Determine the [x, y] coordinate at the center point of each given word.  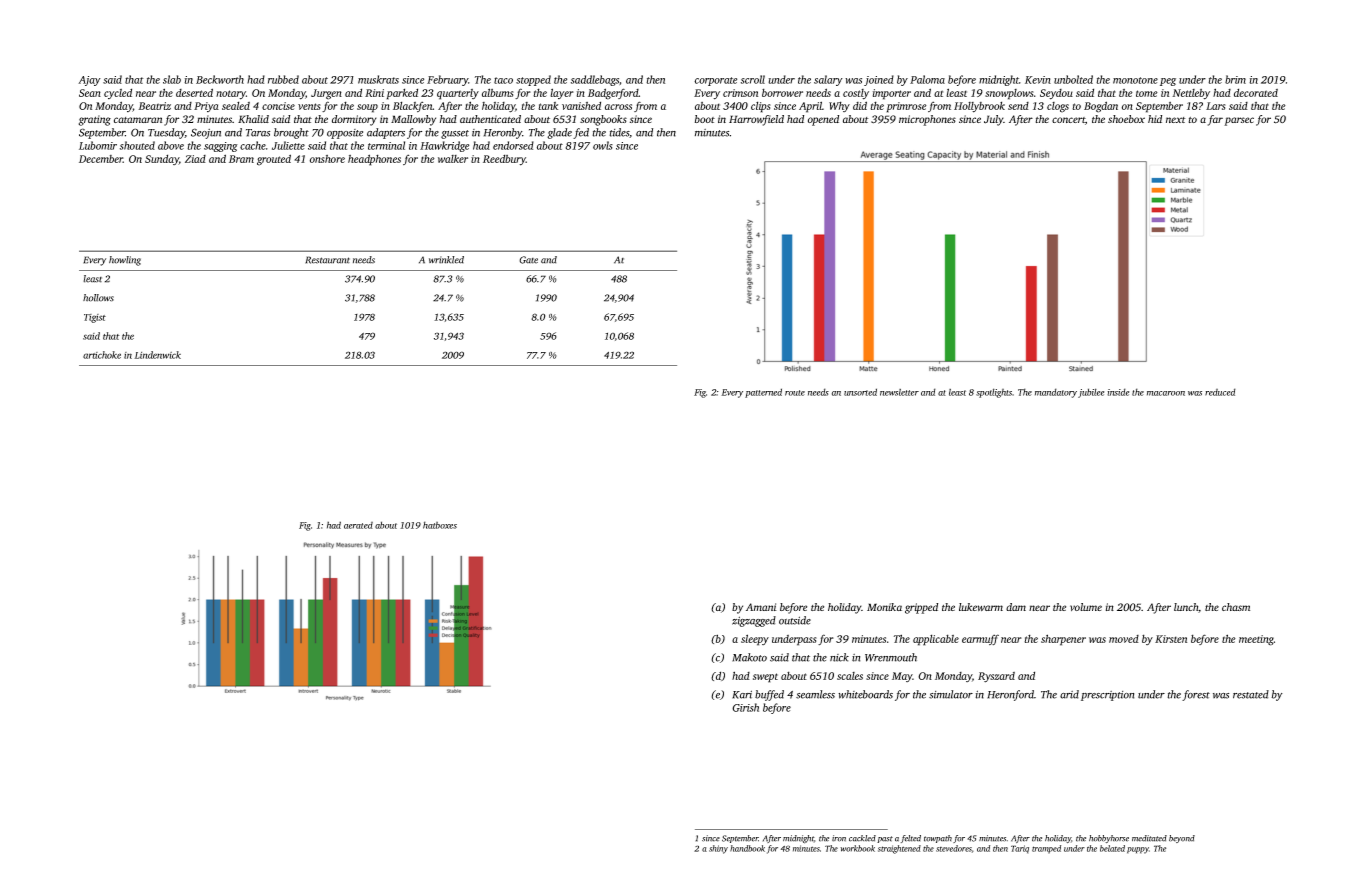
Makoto [749, 657]
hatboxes [440, 525]
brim [1235, 79]
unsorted [860, 392]
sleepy [755, 640]
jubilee [1091, 393]
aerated [358, 525]
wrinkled [446, 260]
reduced [1220, 392]
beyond [1182, 839]
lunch [1186, 607]
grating [95, 120]
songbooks [603, 120]
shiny [718, 849]
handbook [747, 848]
